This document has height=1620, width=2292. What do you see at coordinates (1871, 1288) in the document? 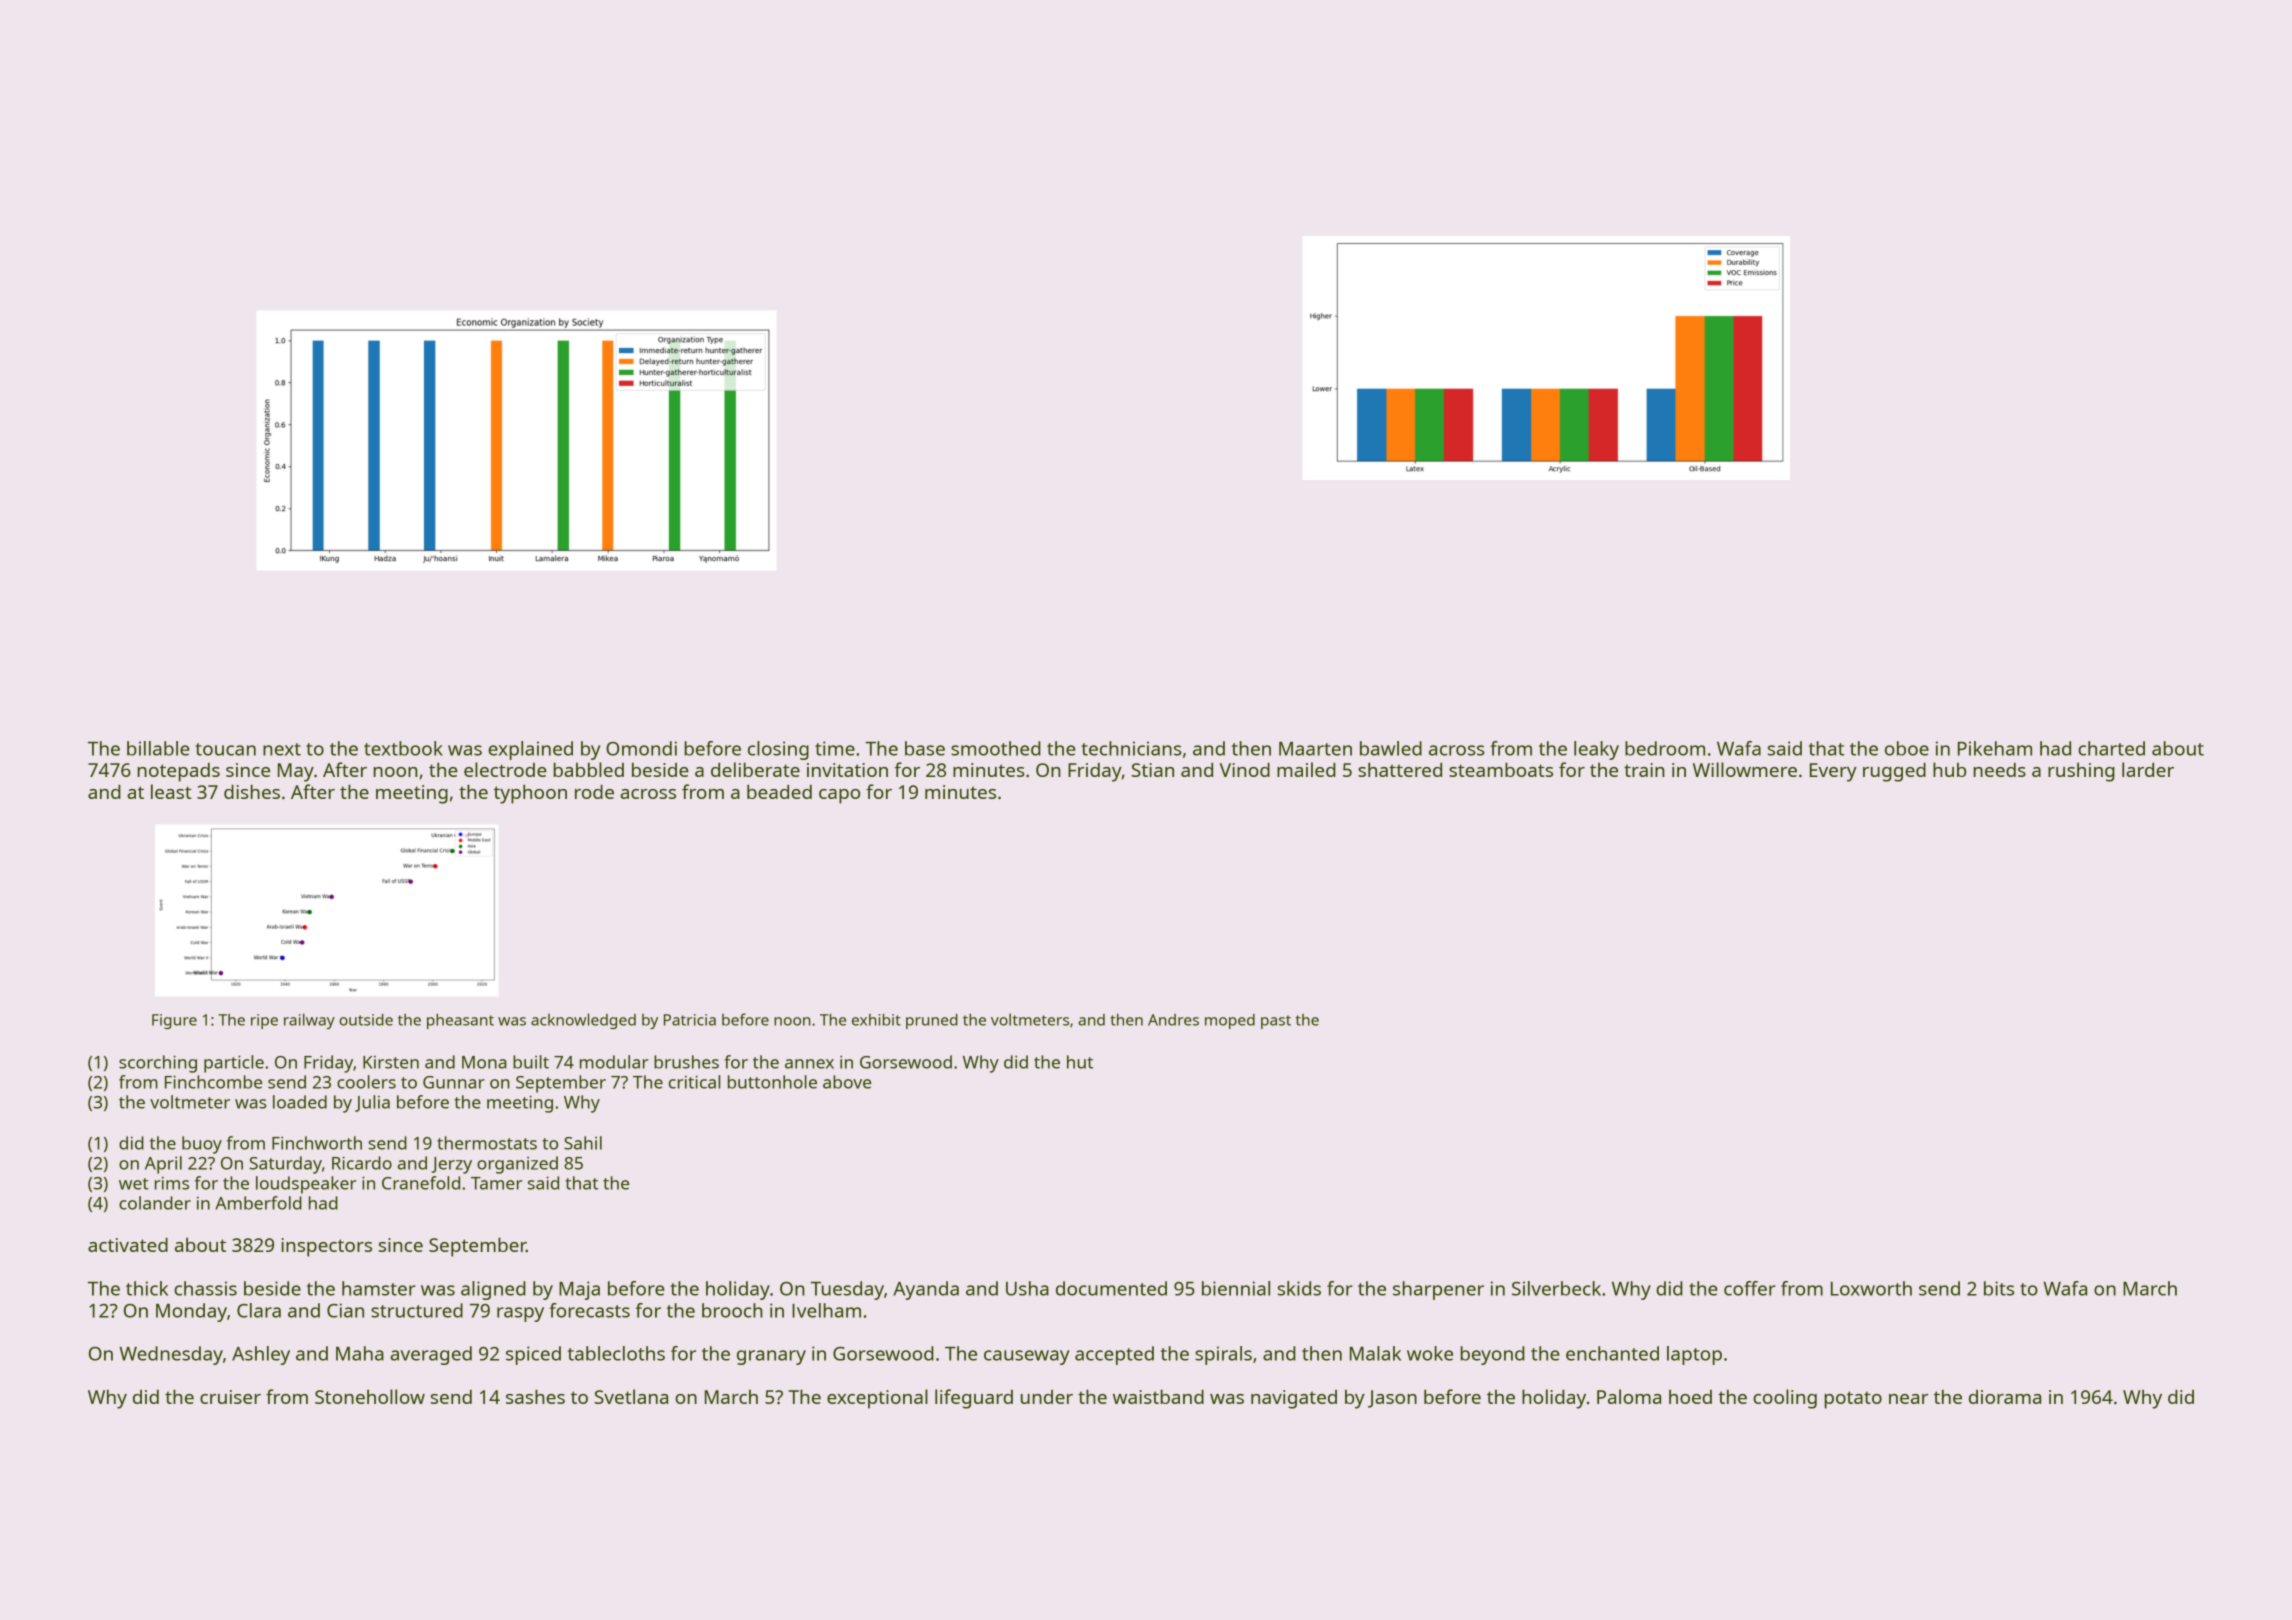
I see `Loxworth` at bounding box center [1871, 1288].
